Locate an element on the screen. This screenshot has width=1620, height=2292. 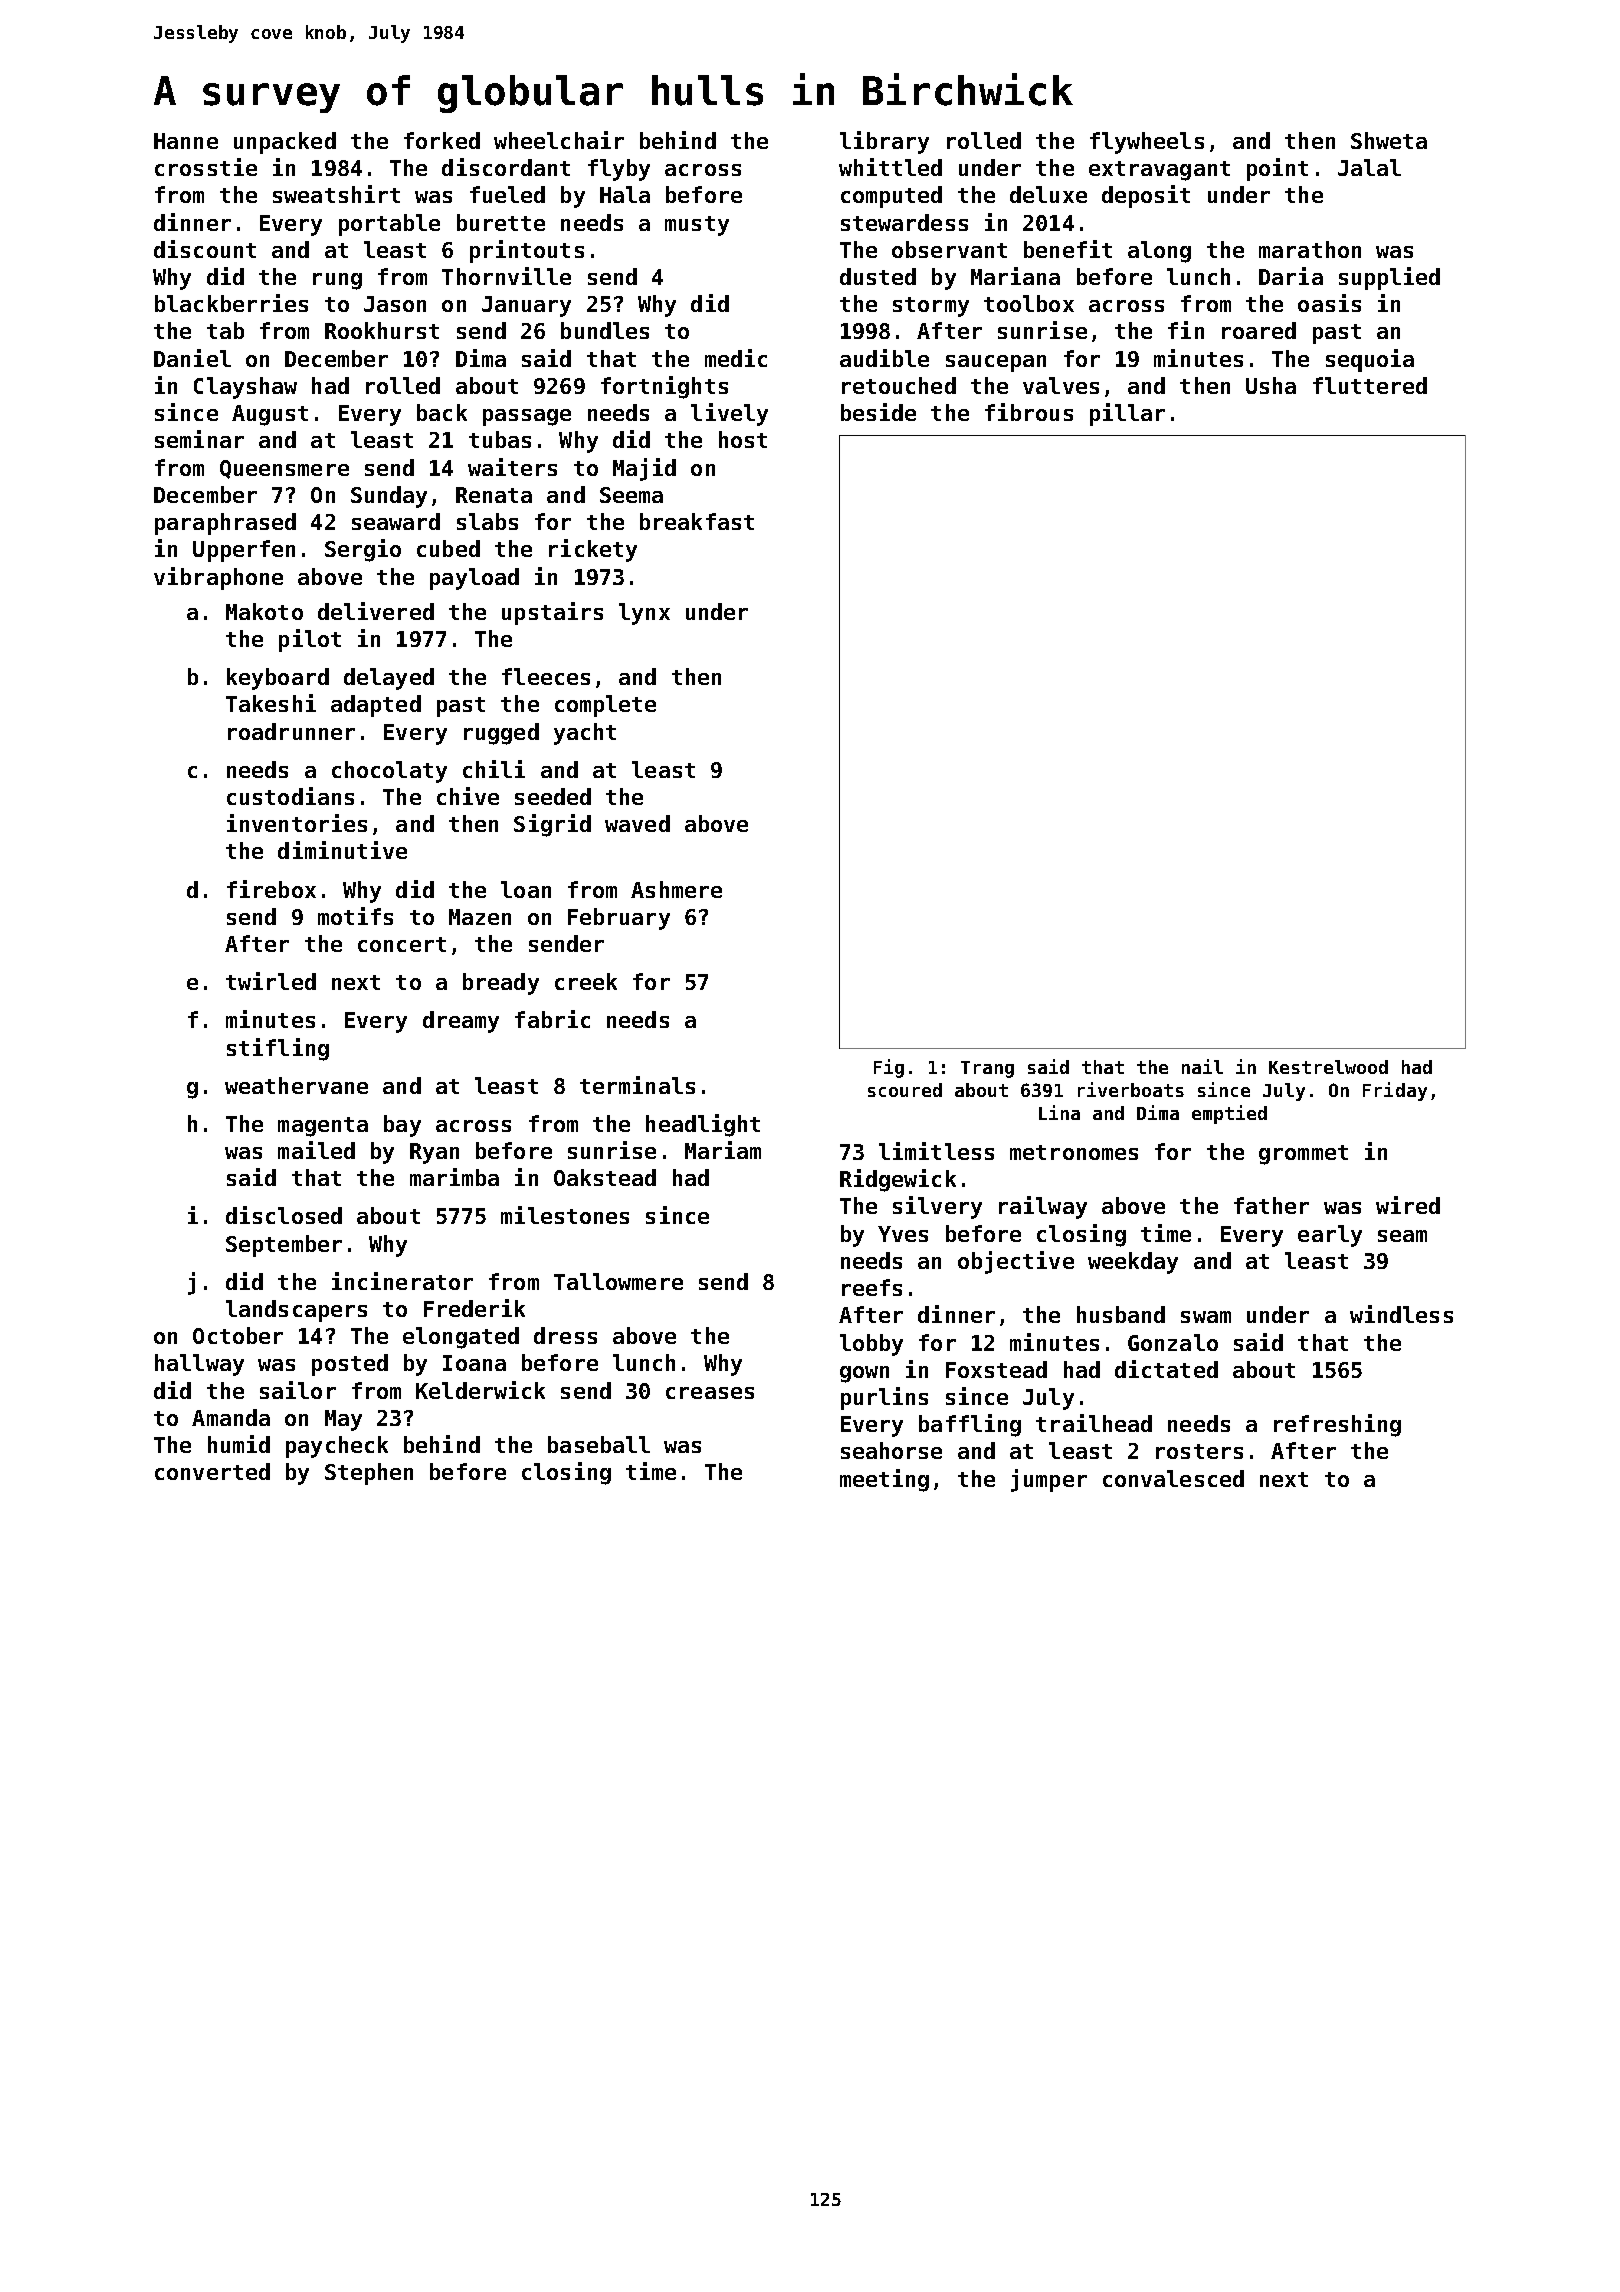
pillar is located at coordinates (1127, 414).
